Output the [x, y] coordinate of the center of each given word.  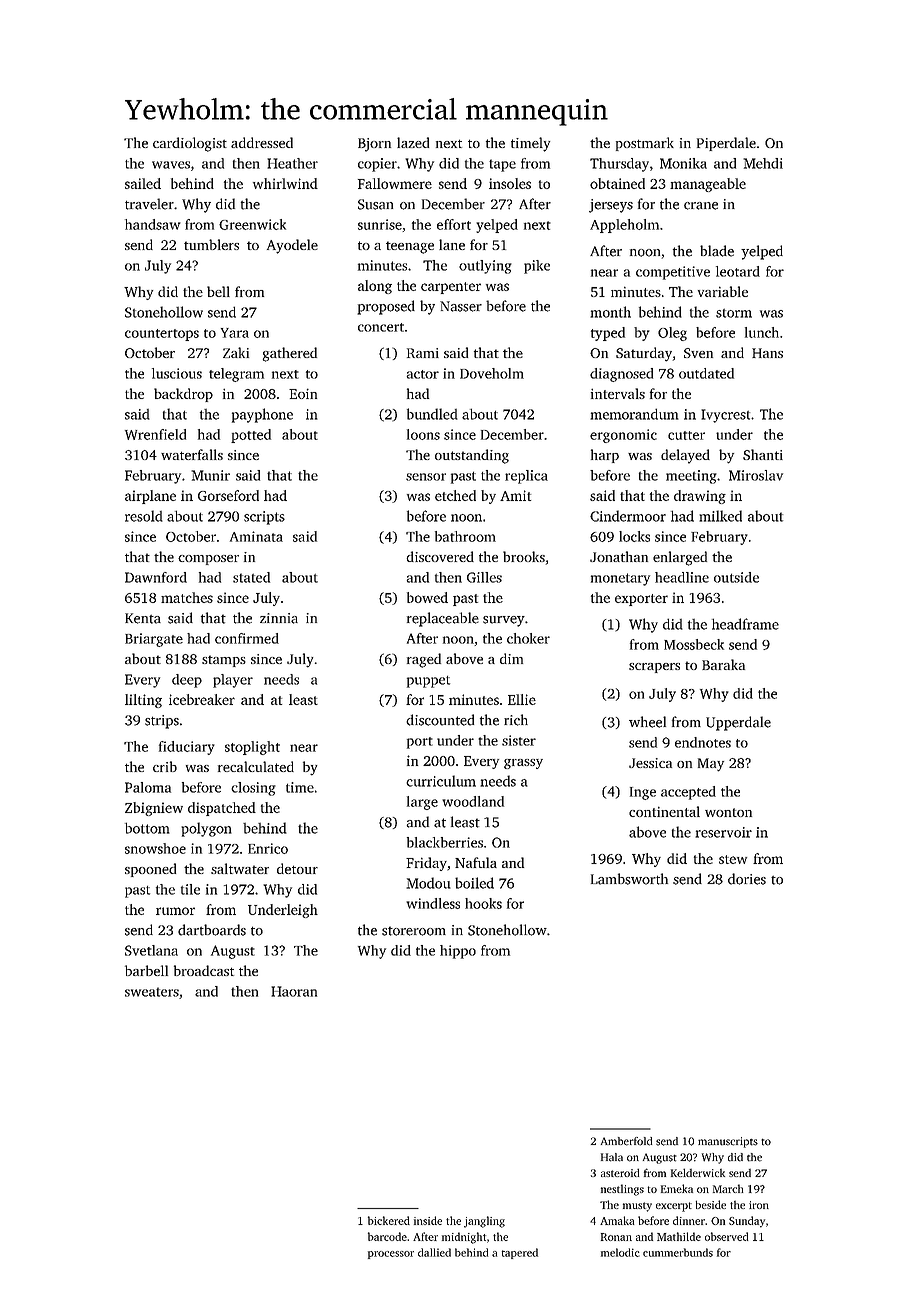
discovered [440, 556]
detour [297, 868]
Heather [292, 163]
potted [251, 436]
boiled [474, 883]
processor [391, 1255]
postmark [645, 144]
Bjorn [374, 145]
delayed [685, 456]
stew [733, 859]
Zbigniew [154, 809]
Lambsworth [629, 879]
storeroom [414, 931]
